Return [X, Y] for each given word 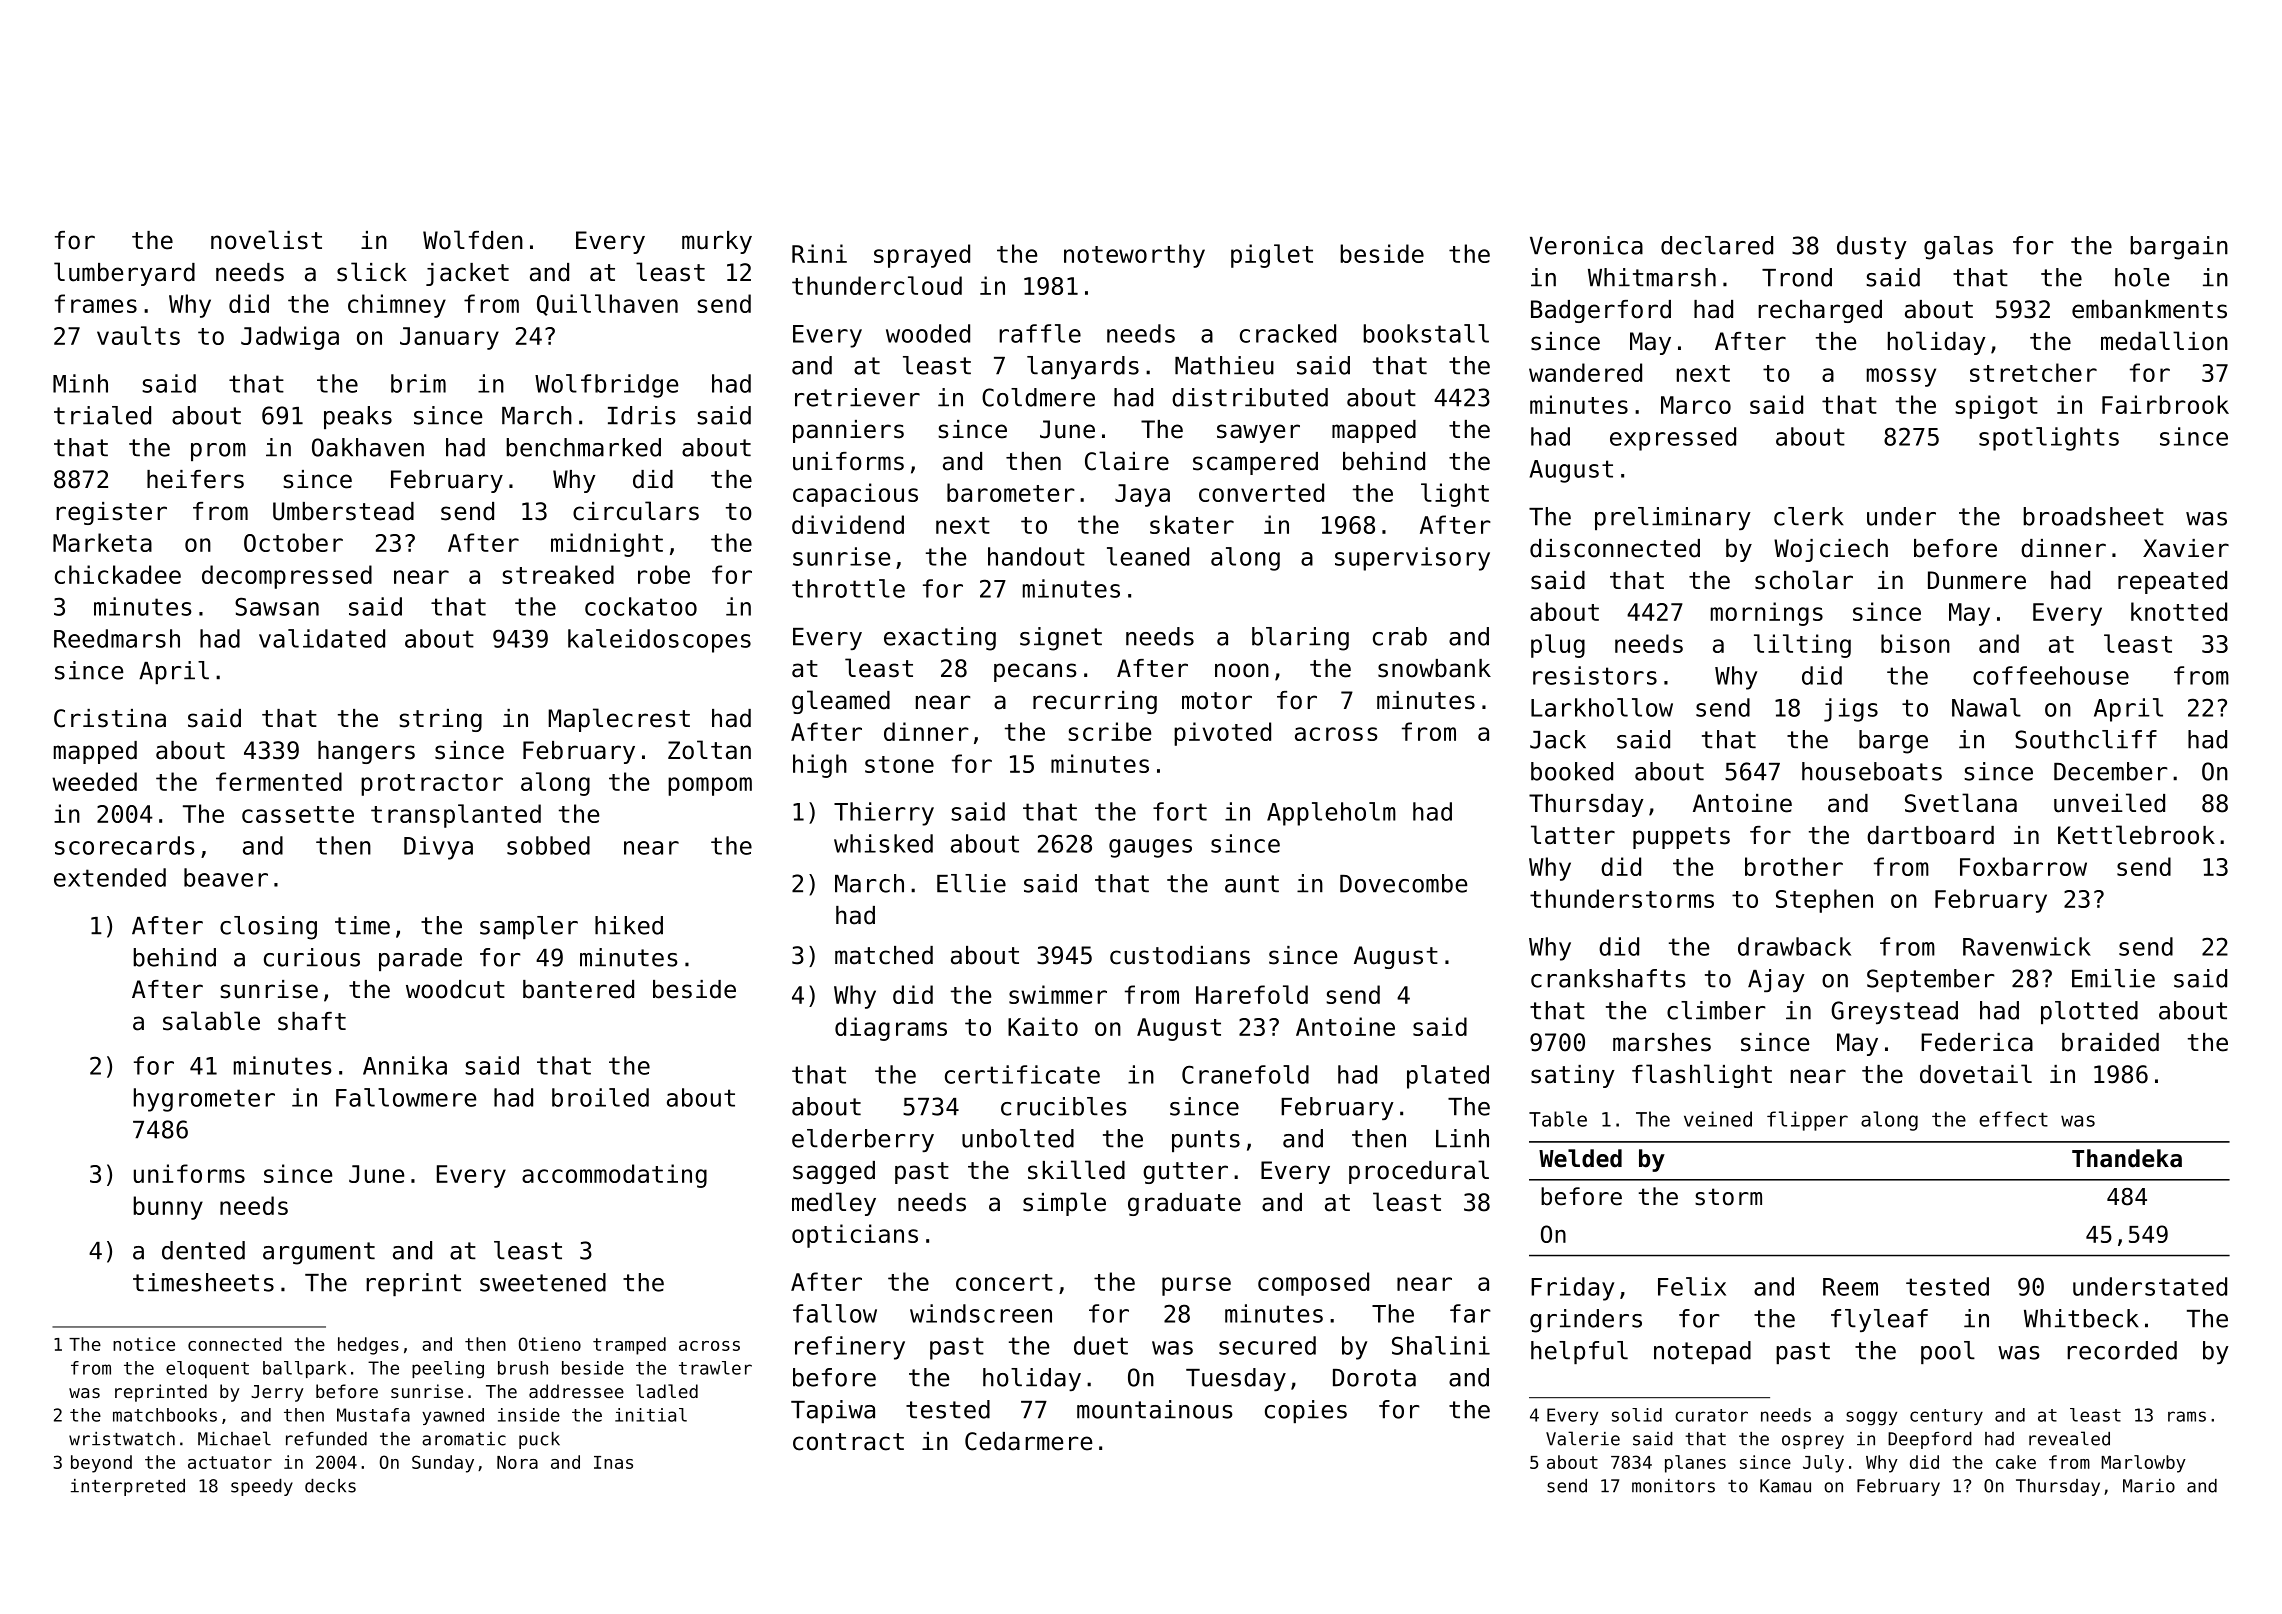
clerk [1809, 516]
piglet [1272, 256]
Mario [2149, 1486]
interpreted [128, 1487]
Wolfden [473, 240]
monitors [1673, 1486]
